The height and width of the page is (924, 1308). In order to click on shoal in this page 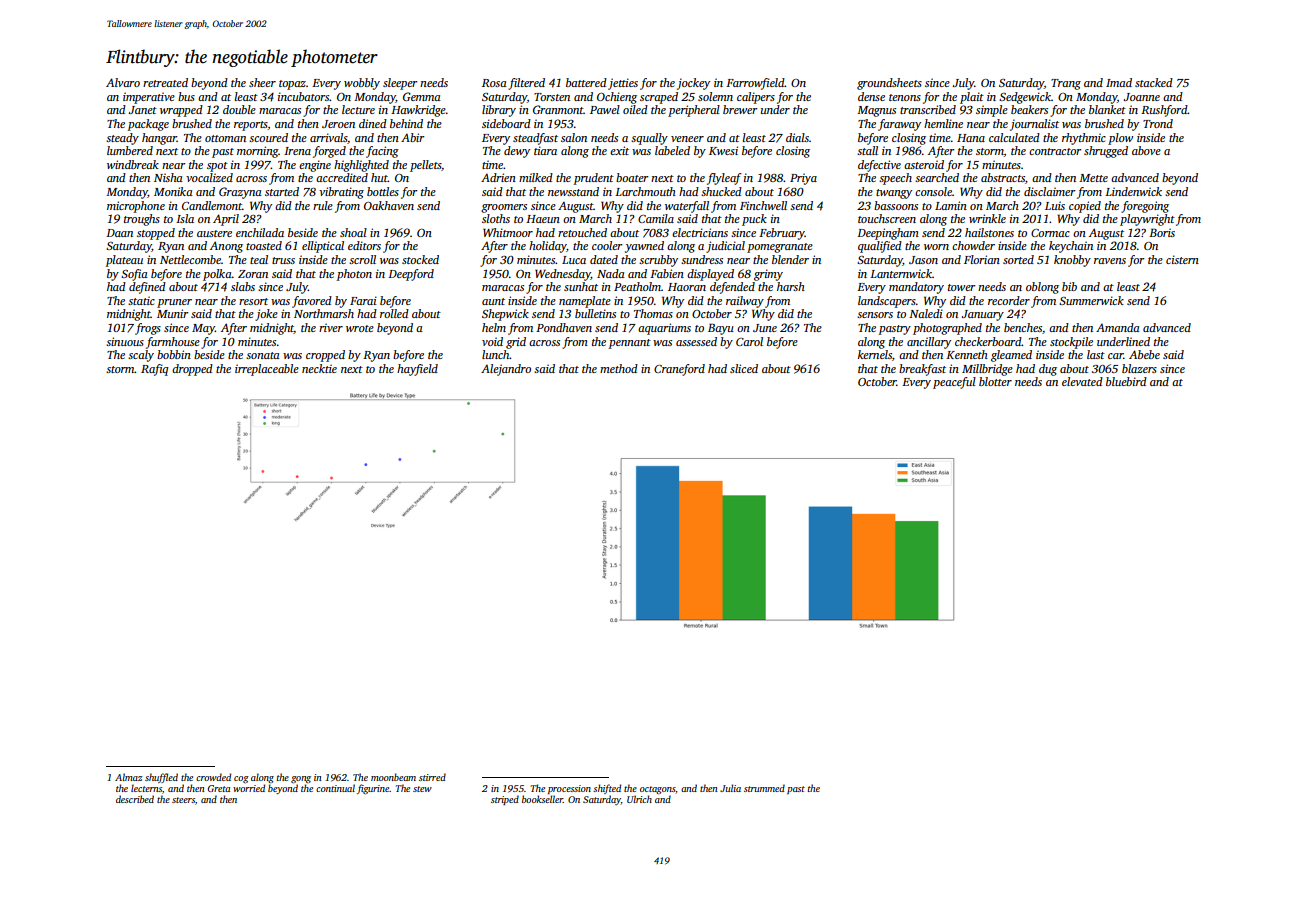, I will do `click(353, 232)`.
